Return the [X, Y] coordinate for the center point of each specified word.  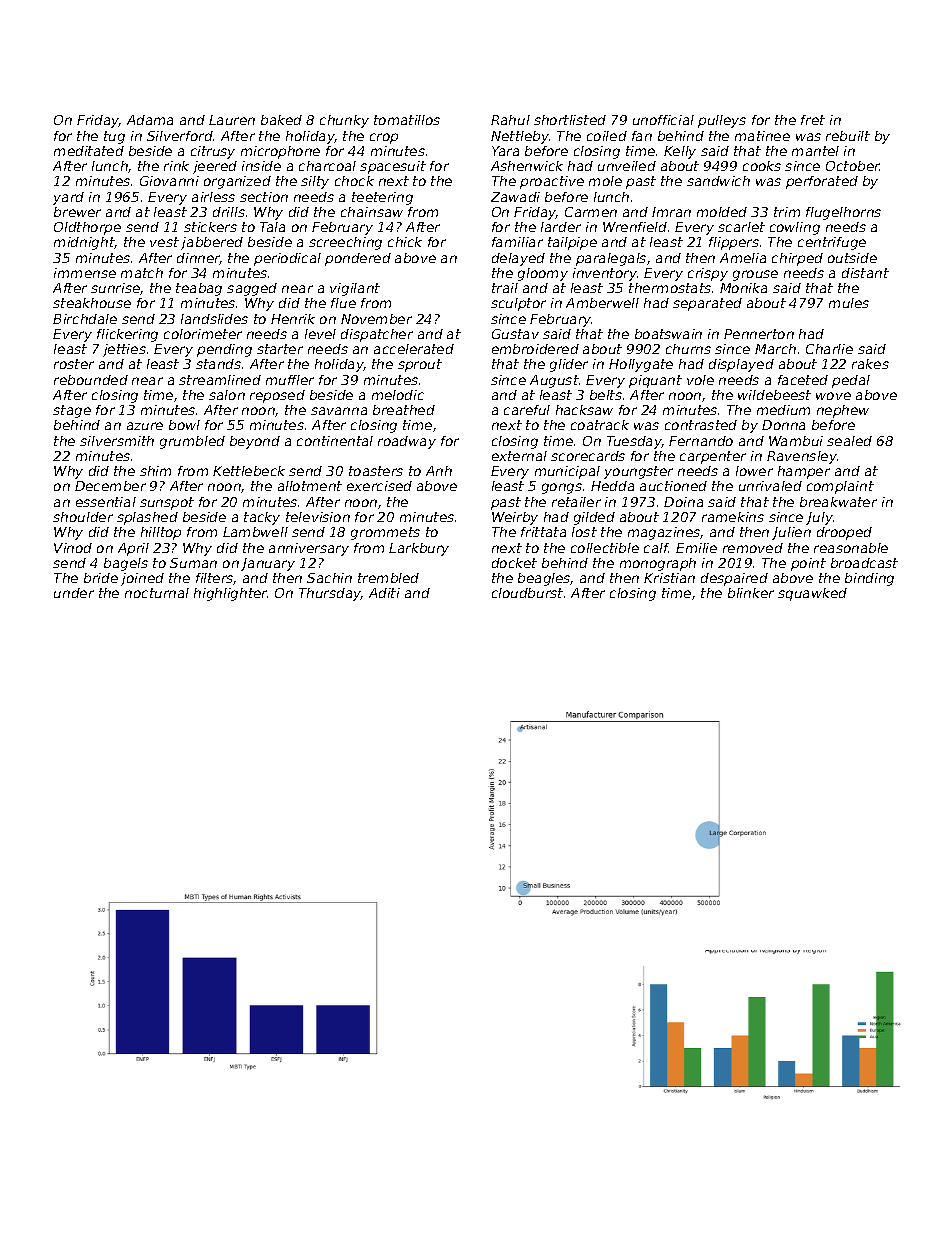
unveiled [627, 166]
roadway [407, 442]
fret [813, 120]
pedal [851, 381]
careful [527, 410]
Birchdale [85, 319]
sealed [849, 441]
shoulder [83, 517]
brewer [77, 212]
